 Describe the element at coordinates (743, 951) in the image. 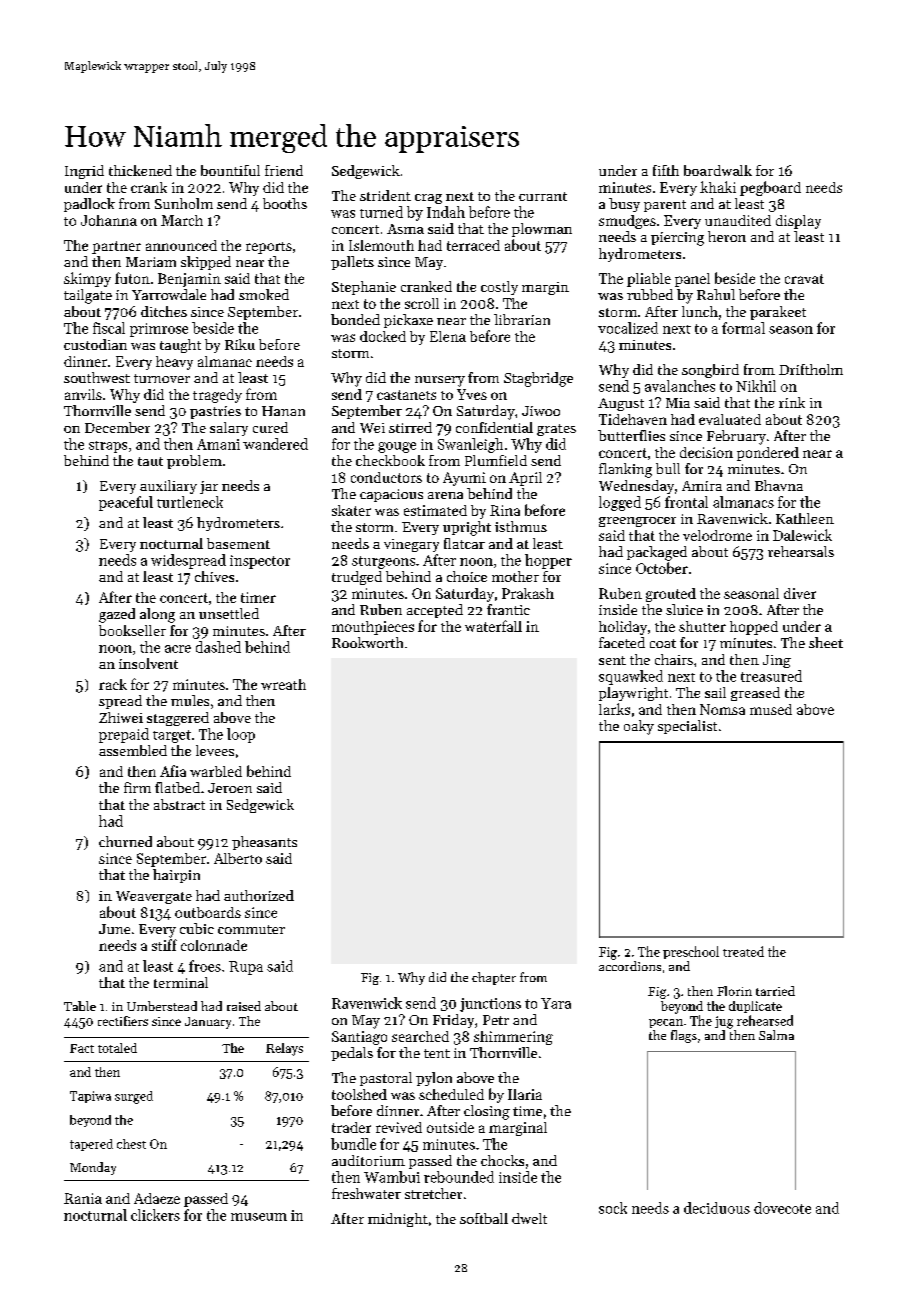

I see `treated` at that location.
